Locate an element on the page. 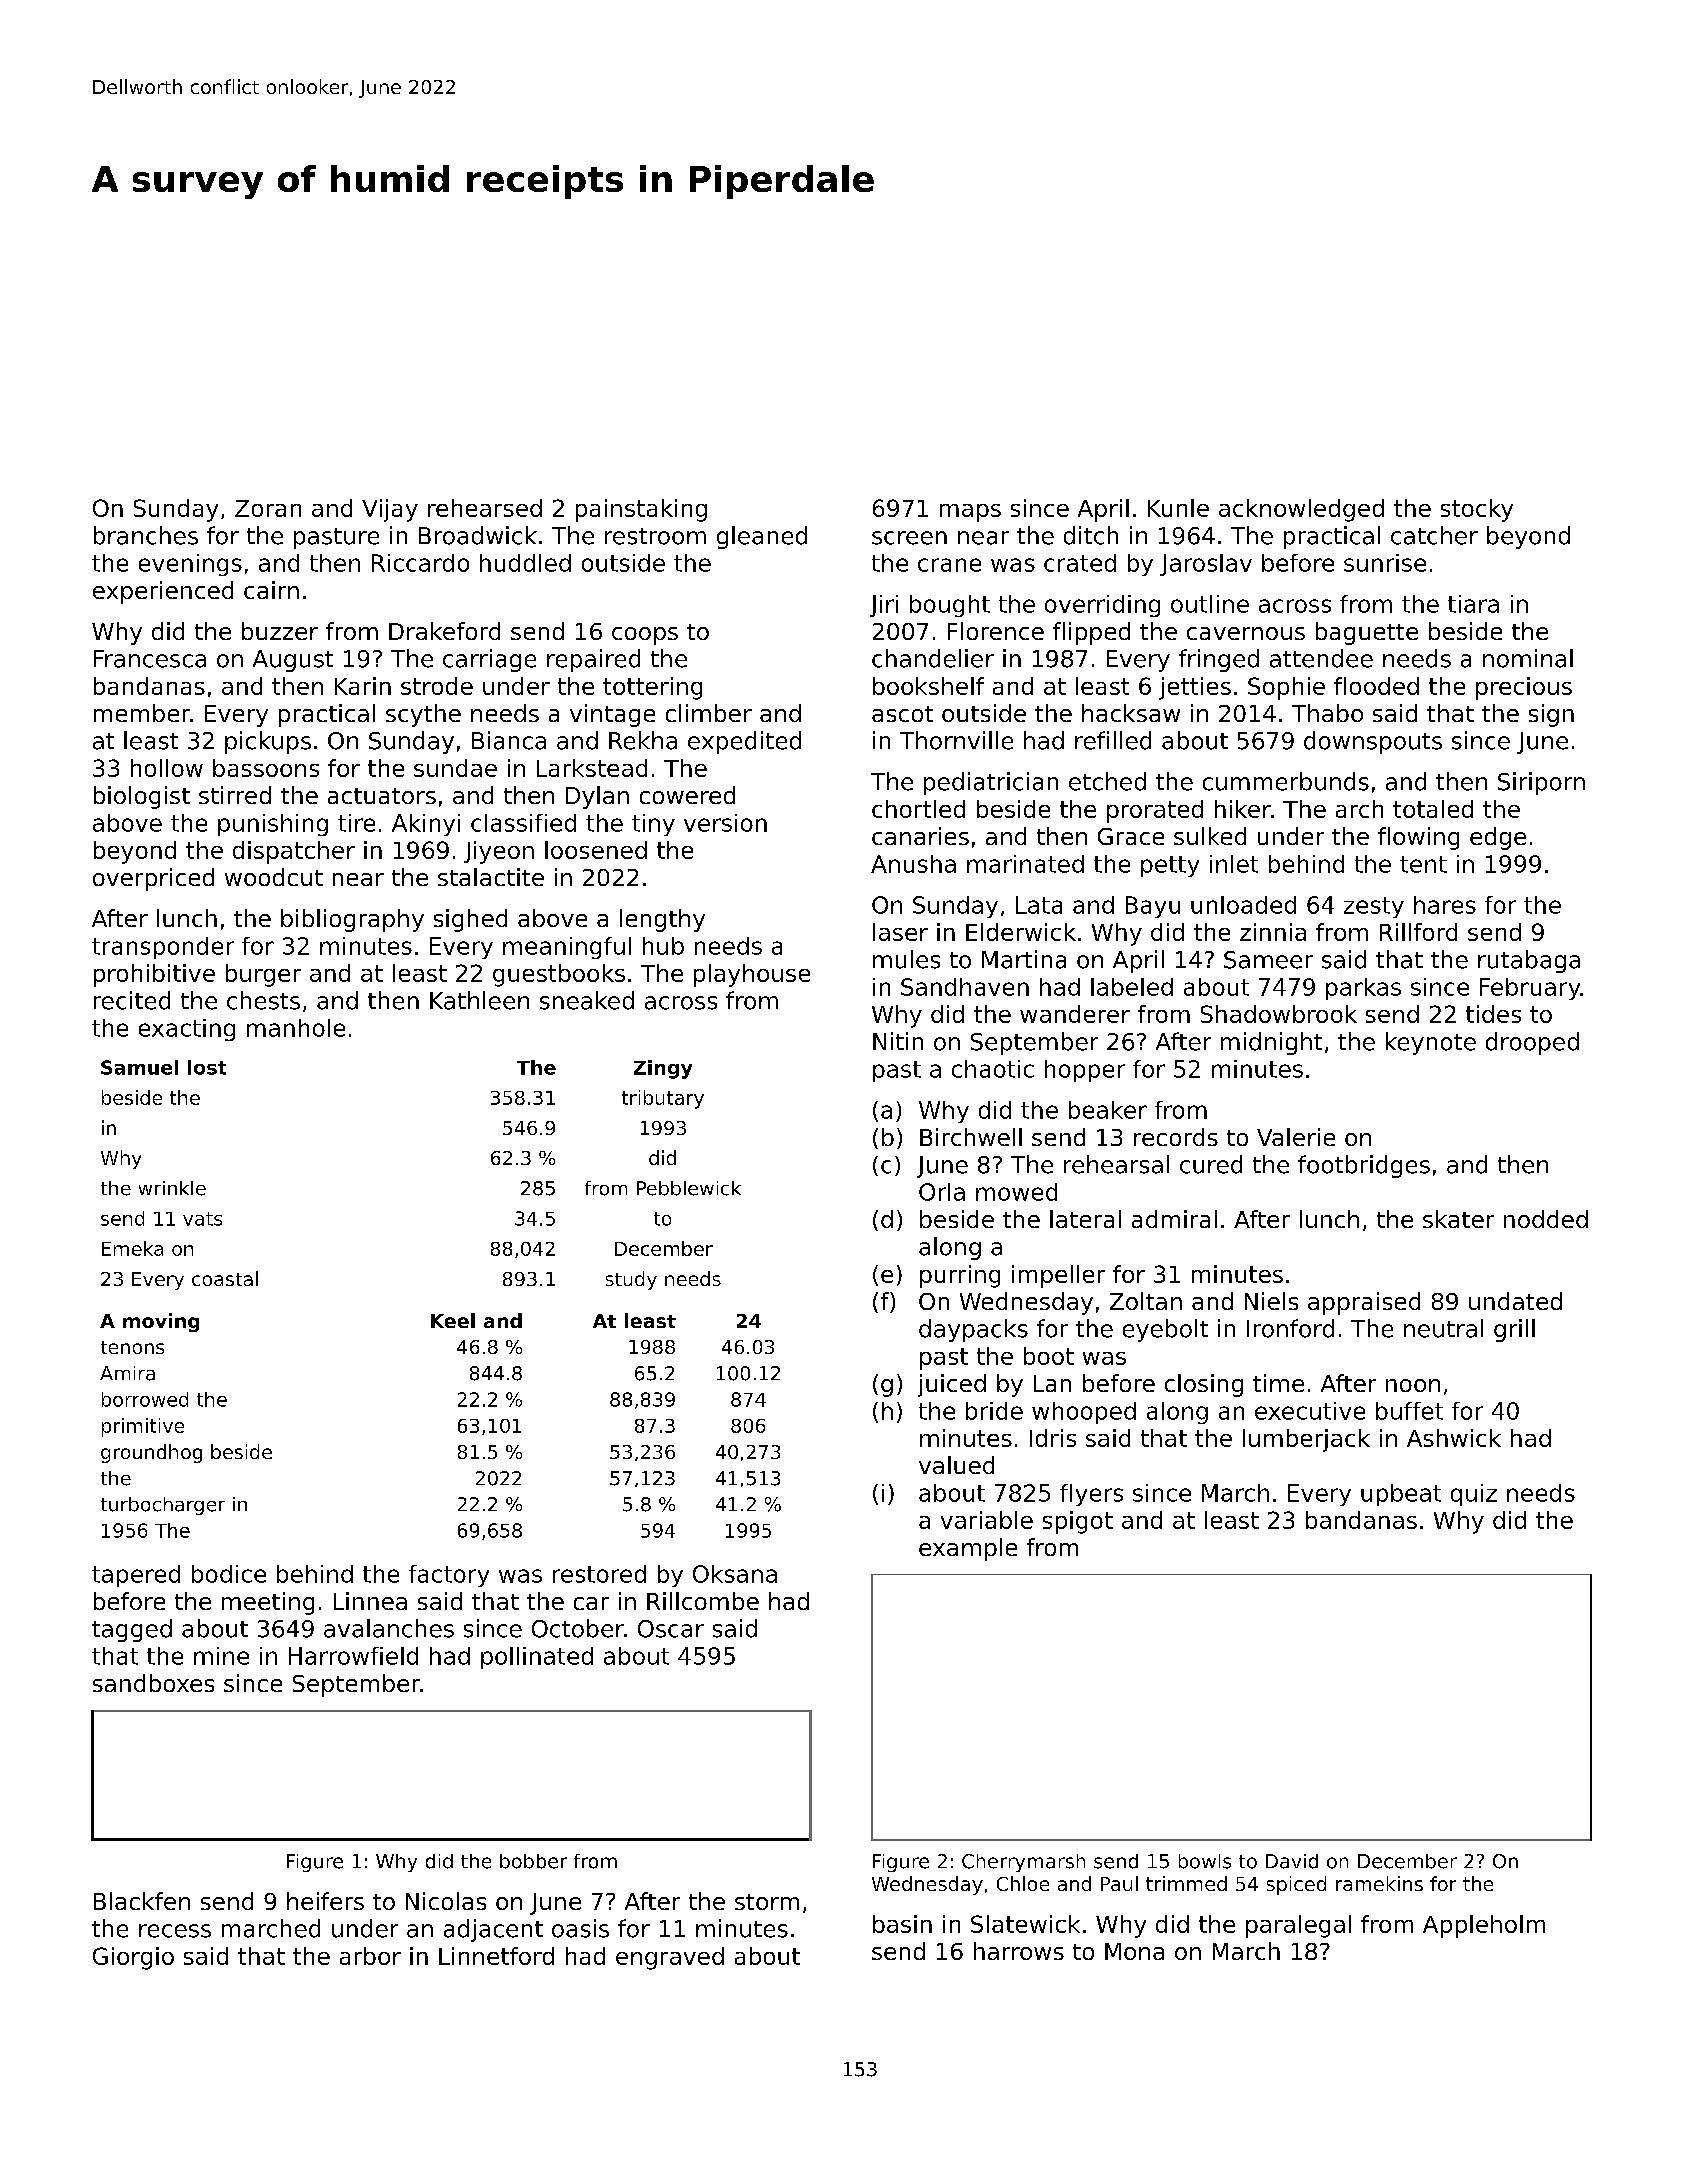 This document has height=2178, width=1683. stocky is located at coordinates (1477, 510).
